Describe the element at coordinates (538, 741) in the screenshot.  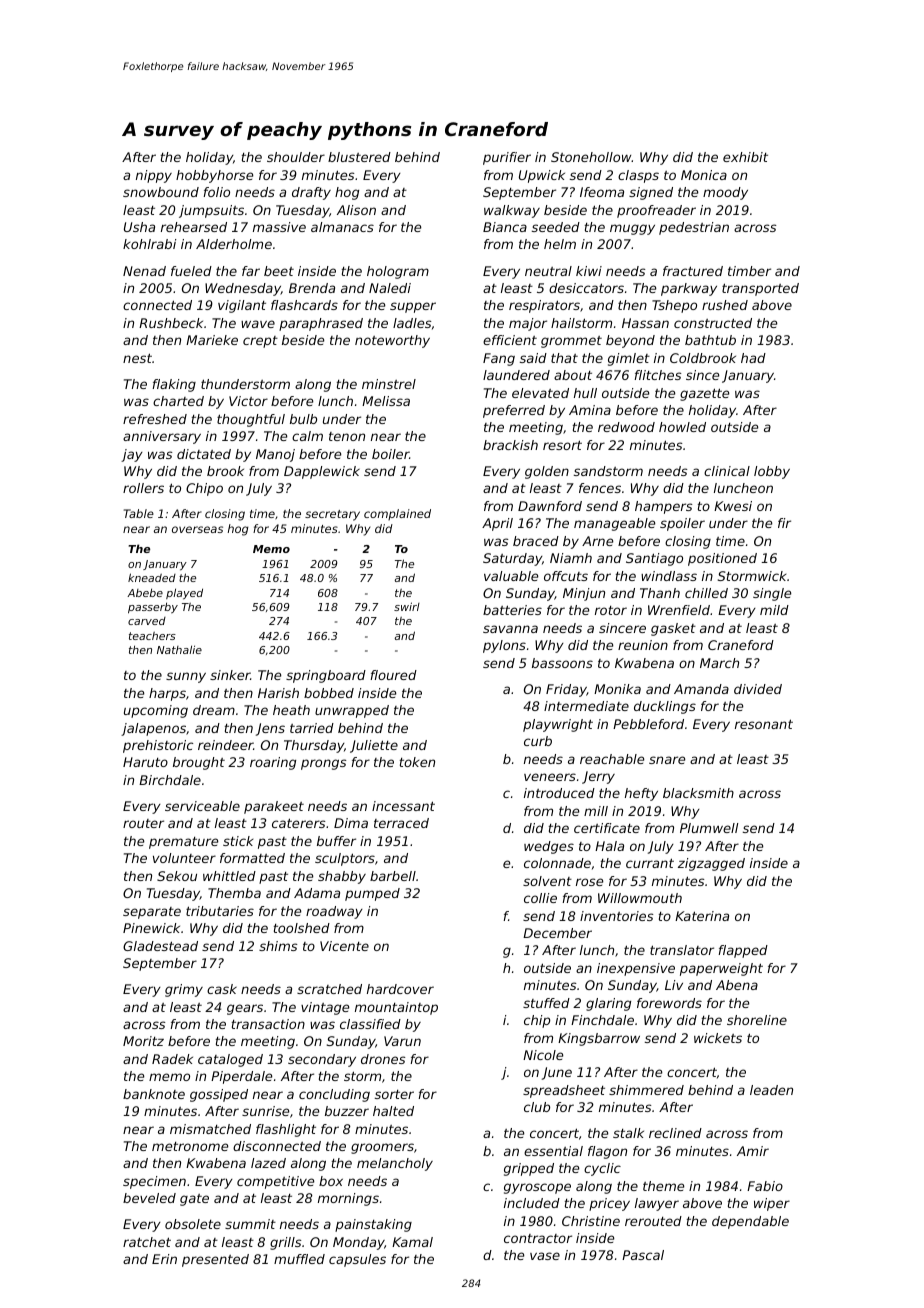
I see `curb` at that location.
